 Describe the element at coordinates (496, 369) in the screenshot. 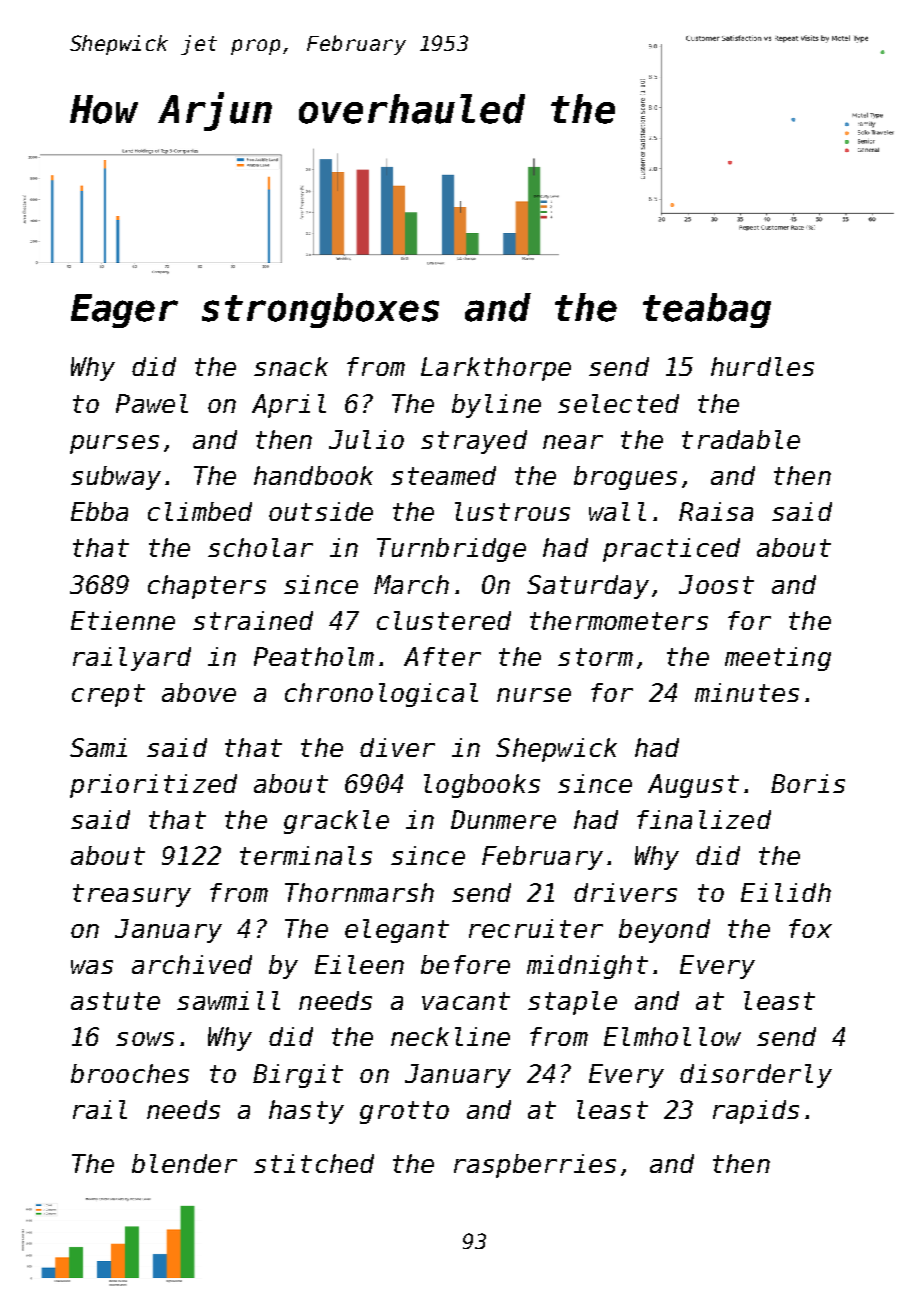

I see `Larkthorpe` at that location.
